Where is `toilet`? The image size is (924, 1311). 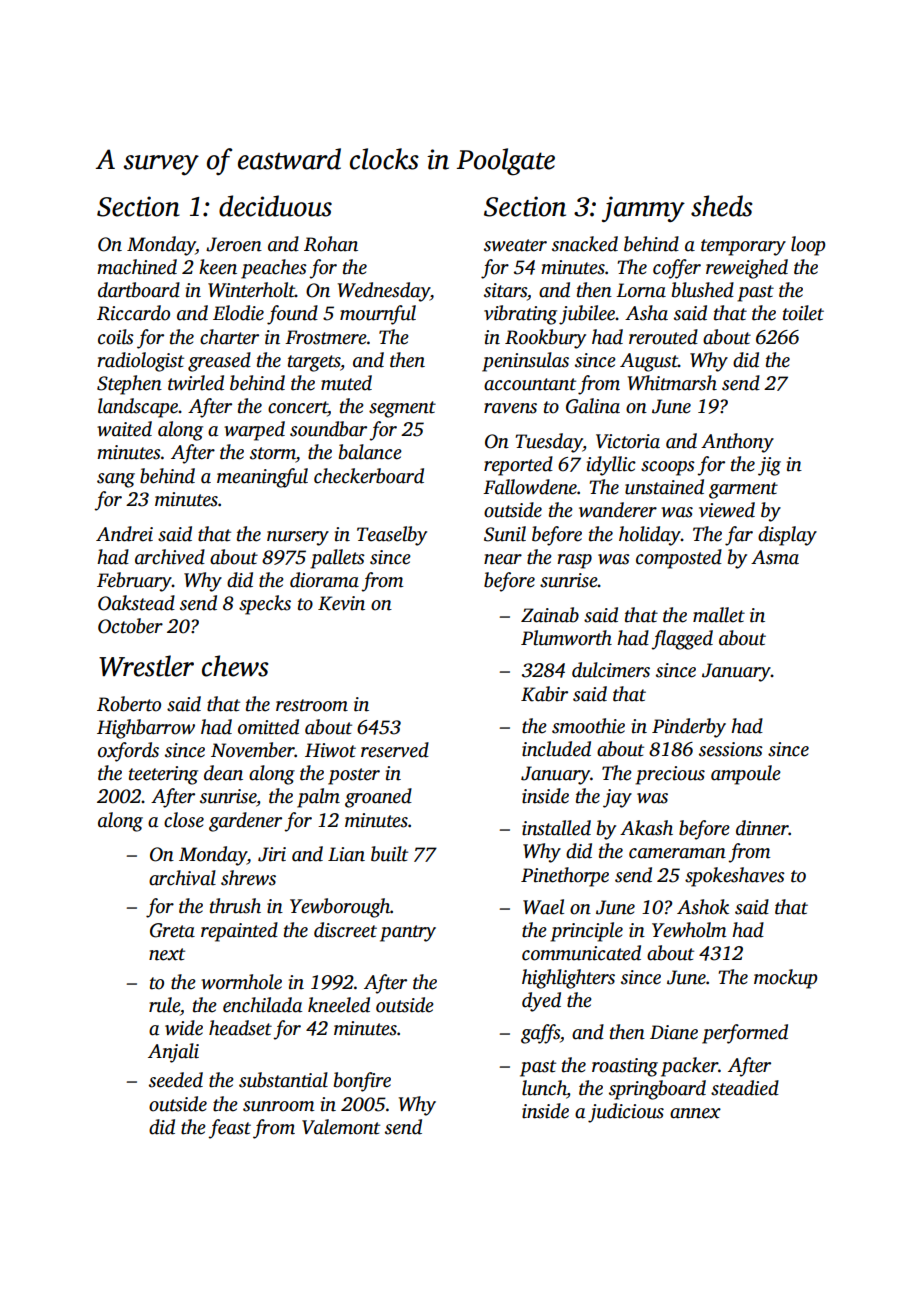
toilet is located at coordinates (803, 313).
